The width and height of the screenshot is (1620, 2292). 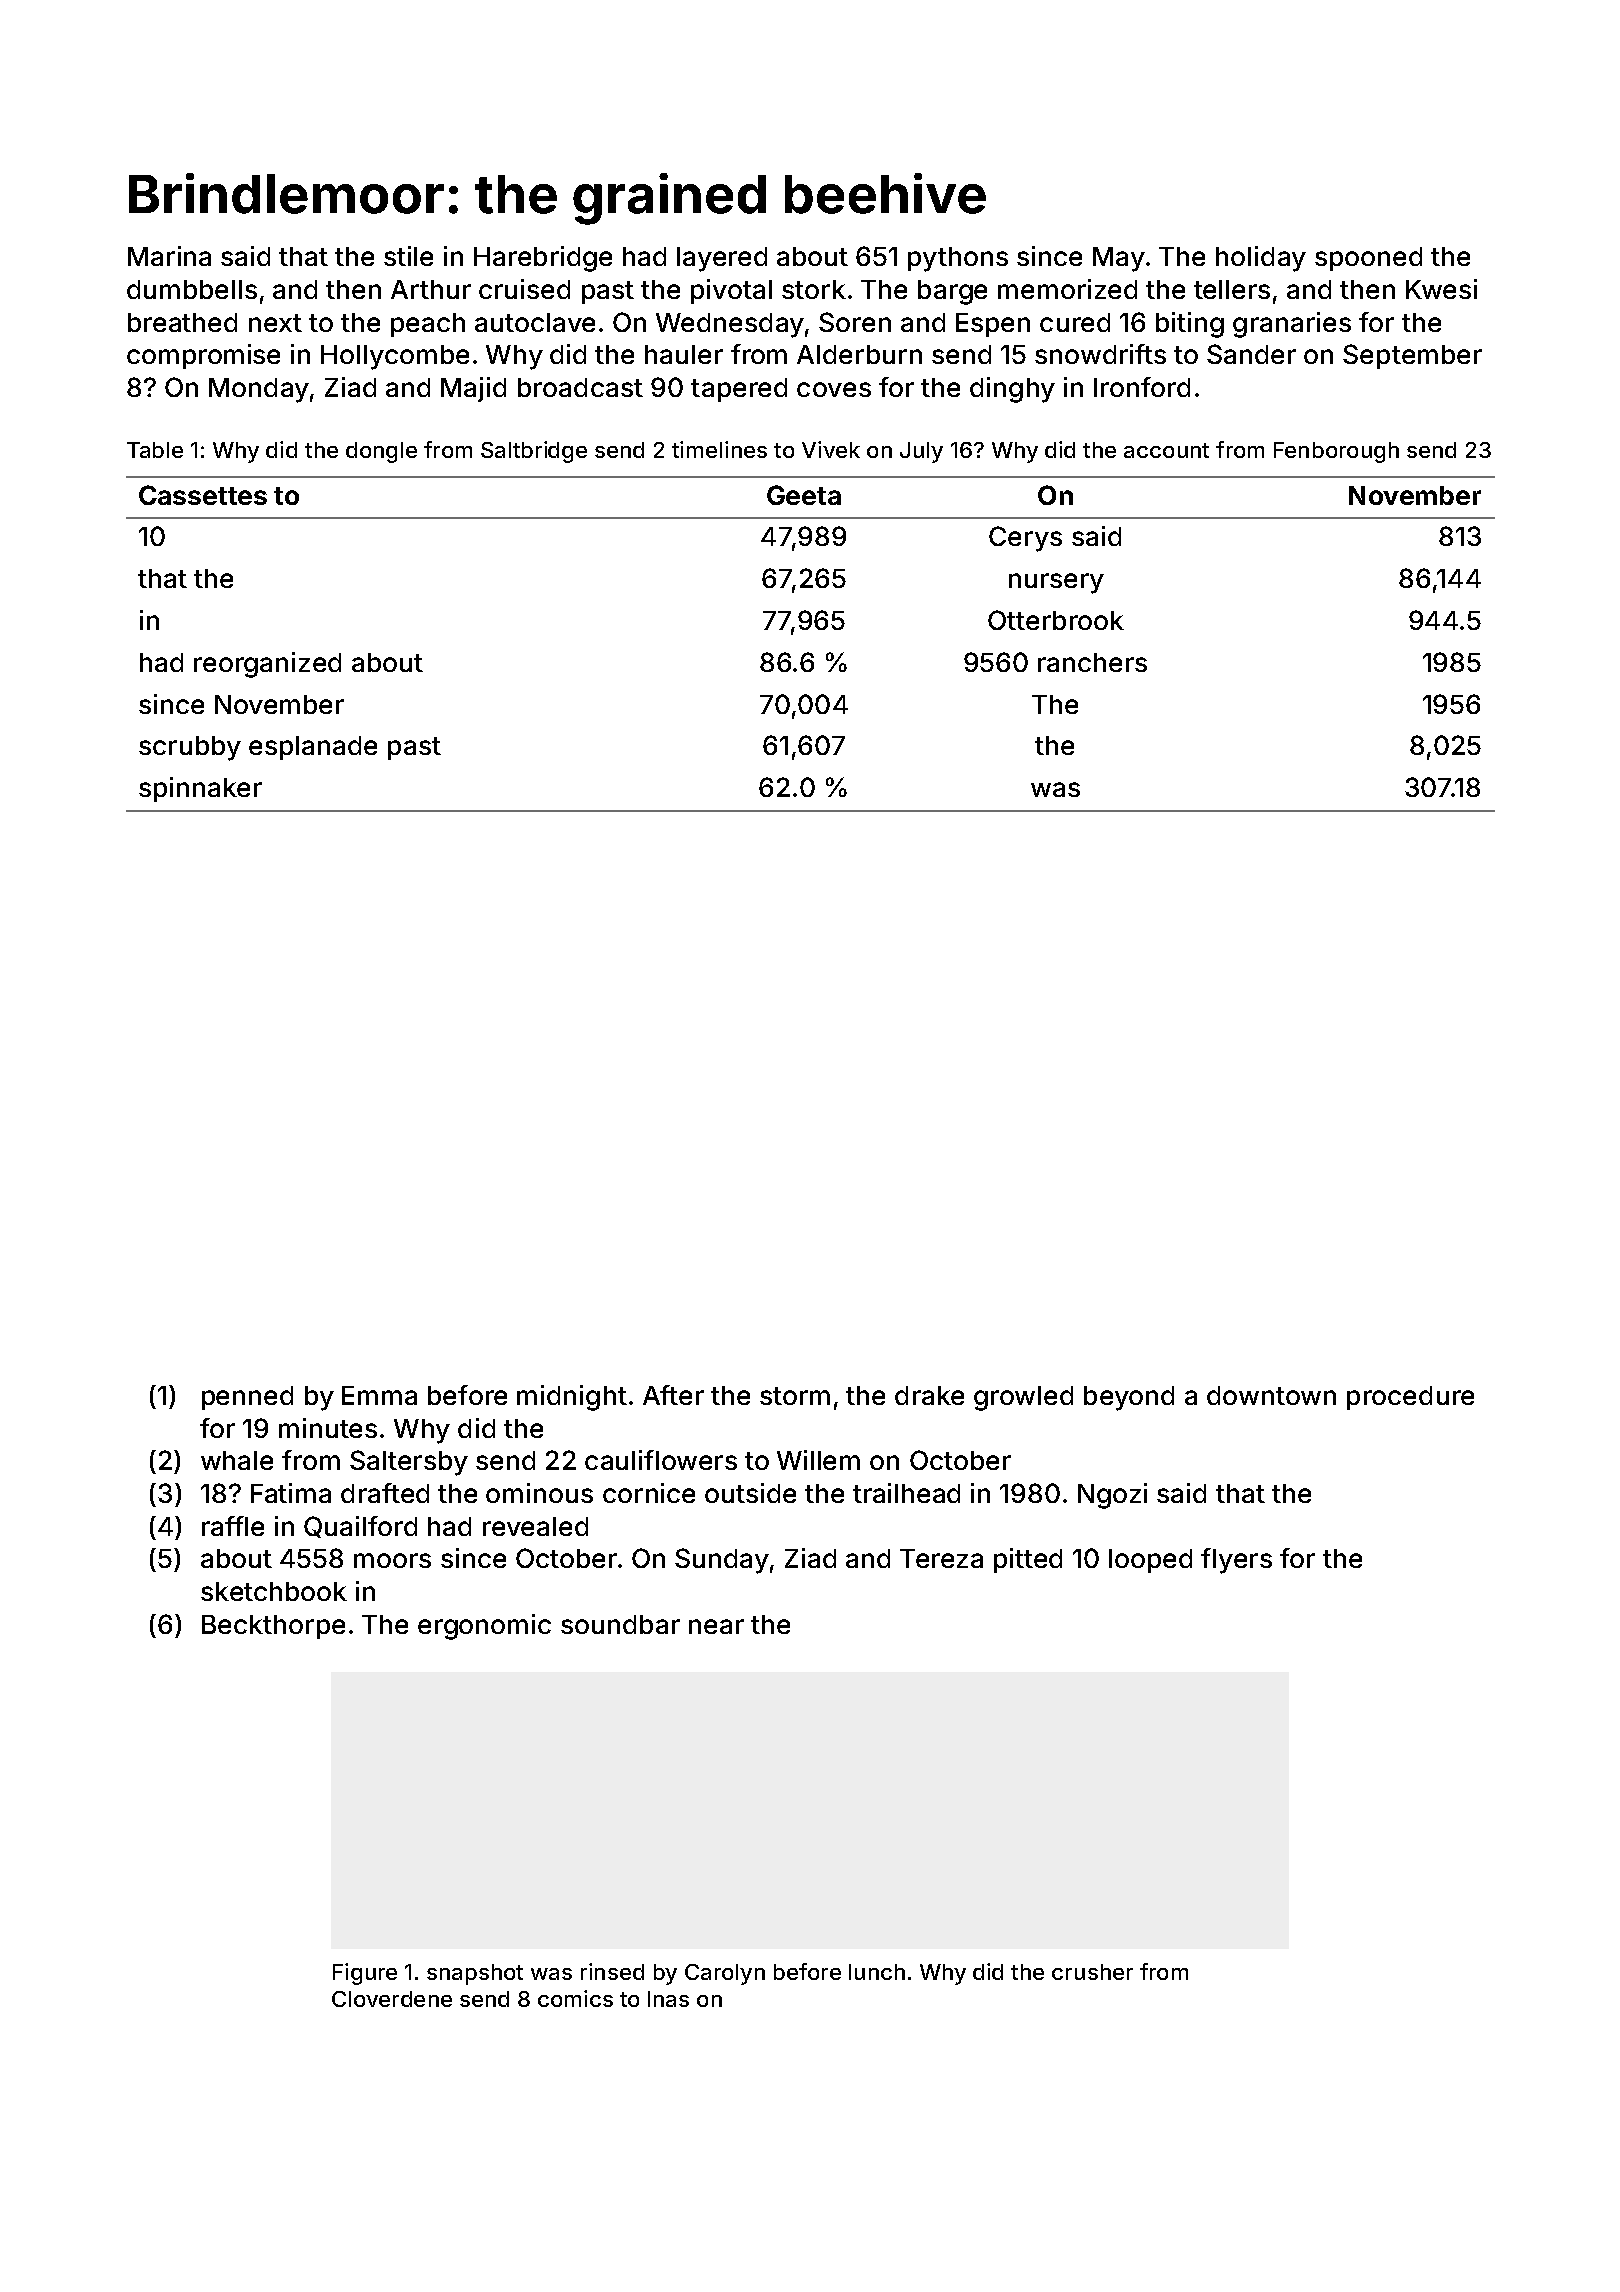 What do you see at coordinates (274, 1591) in the screenshot?
I see `sketchbook` at bounding box center [274, 1591].
